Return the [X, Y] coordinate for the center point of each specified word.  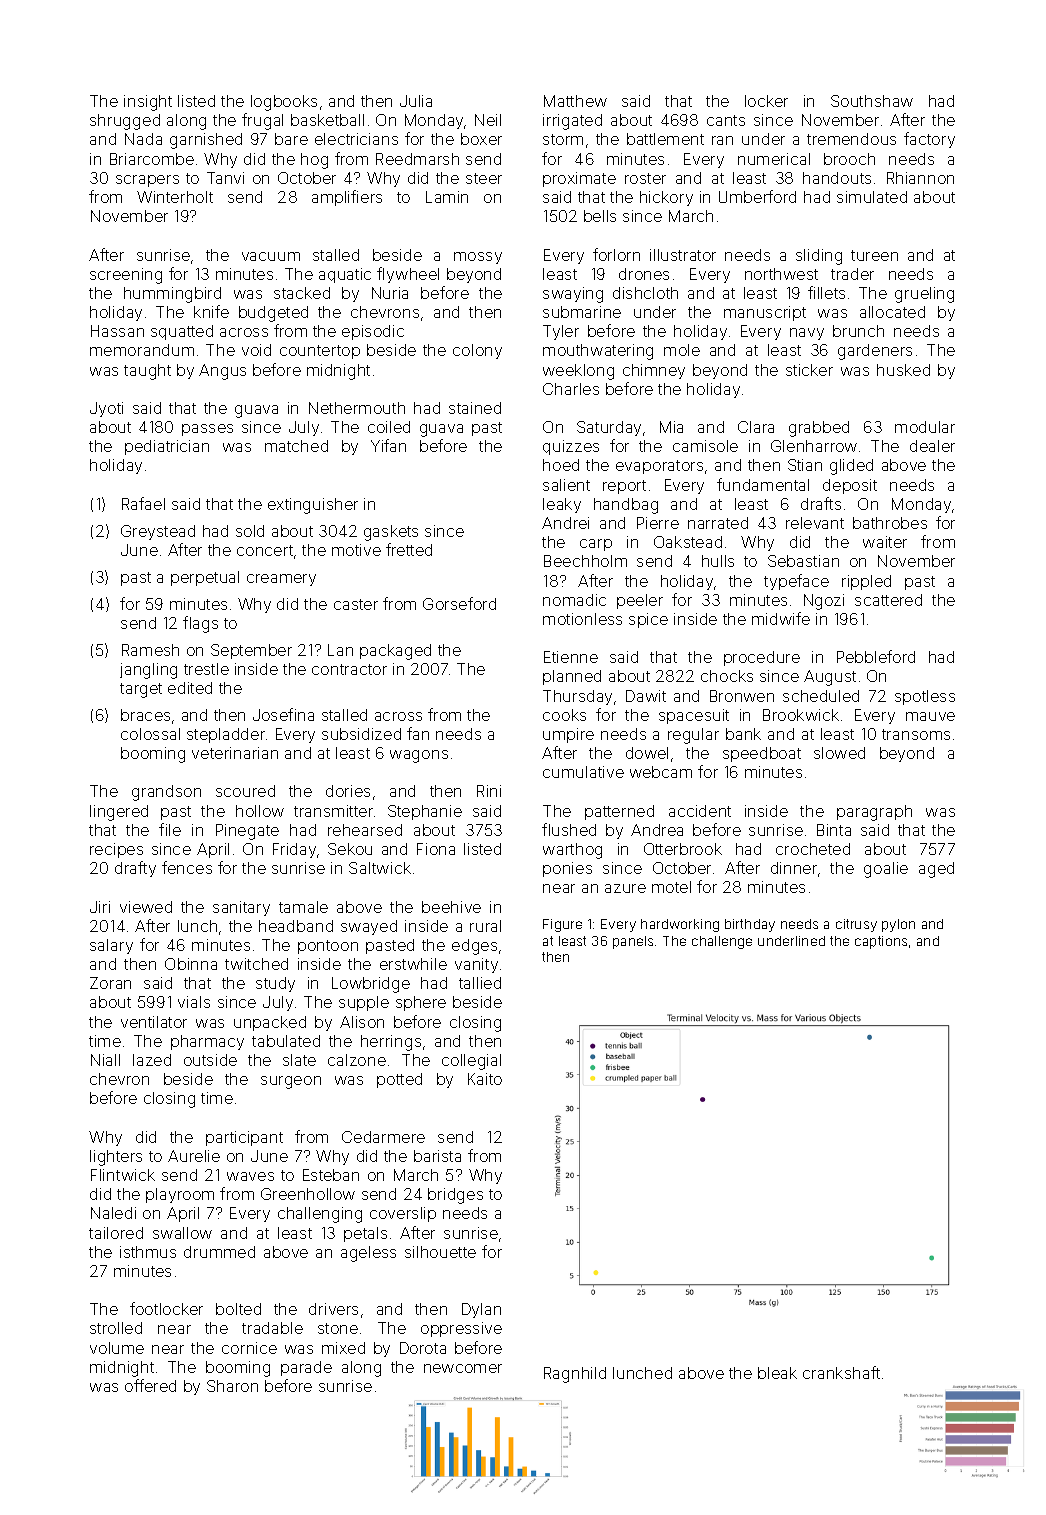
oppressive [461, 1329]
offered [150, 1385]
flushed [569, 829]
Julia [416, 101]
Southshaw [872, 101]
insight [148, 103]
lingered [119, 813]
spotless [925, 697]
